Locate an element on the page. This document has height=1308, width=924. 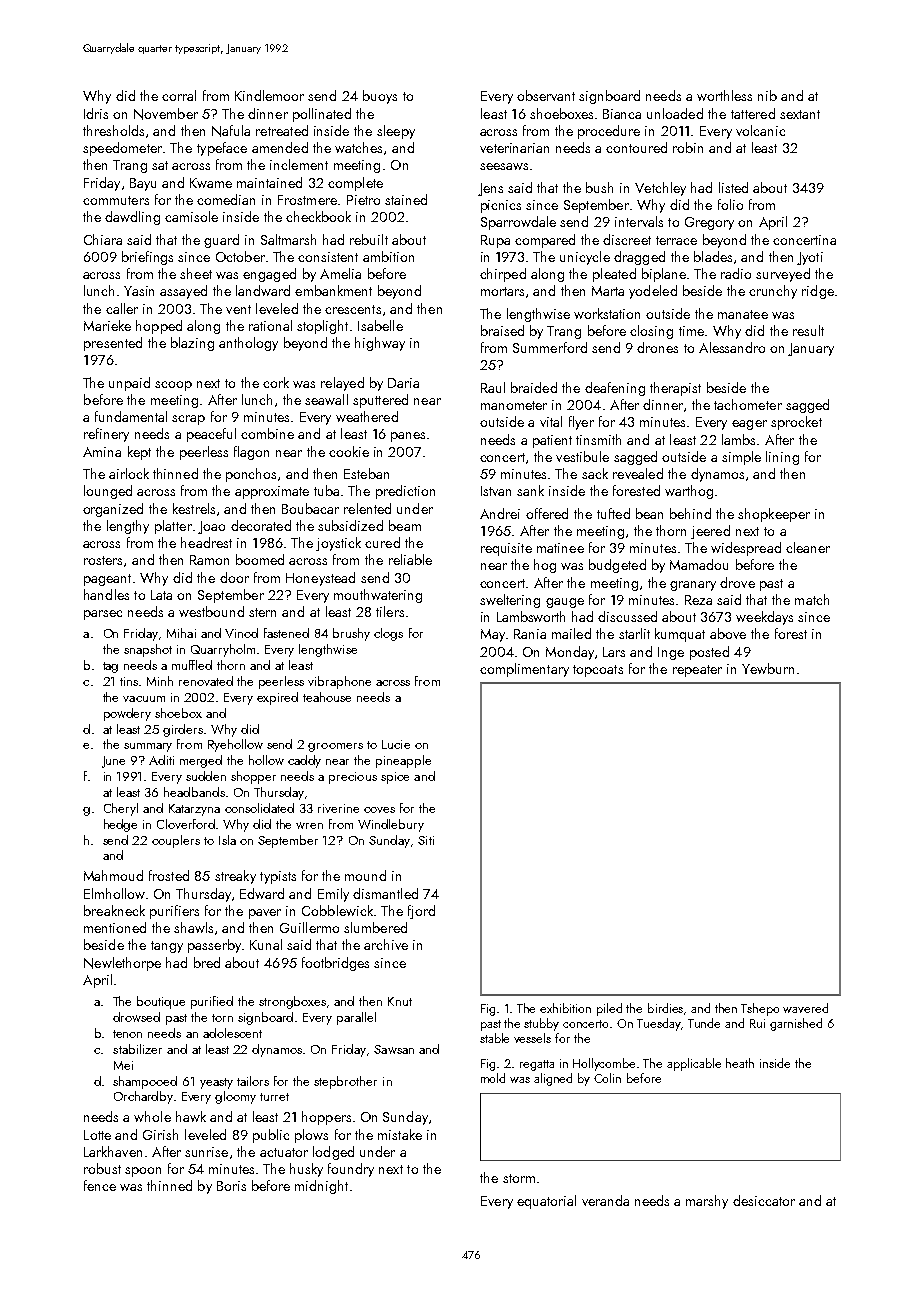
couplers is located at coordinates (176, 841).
